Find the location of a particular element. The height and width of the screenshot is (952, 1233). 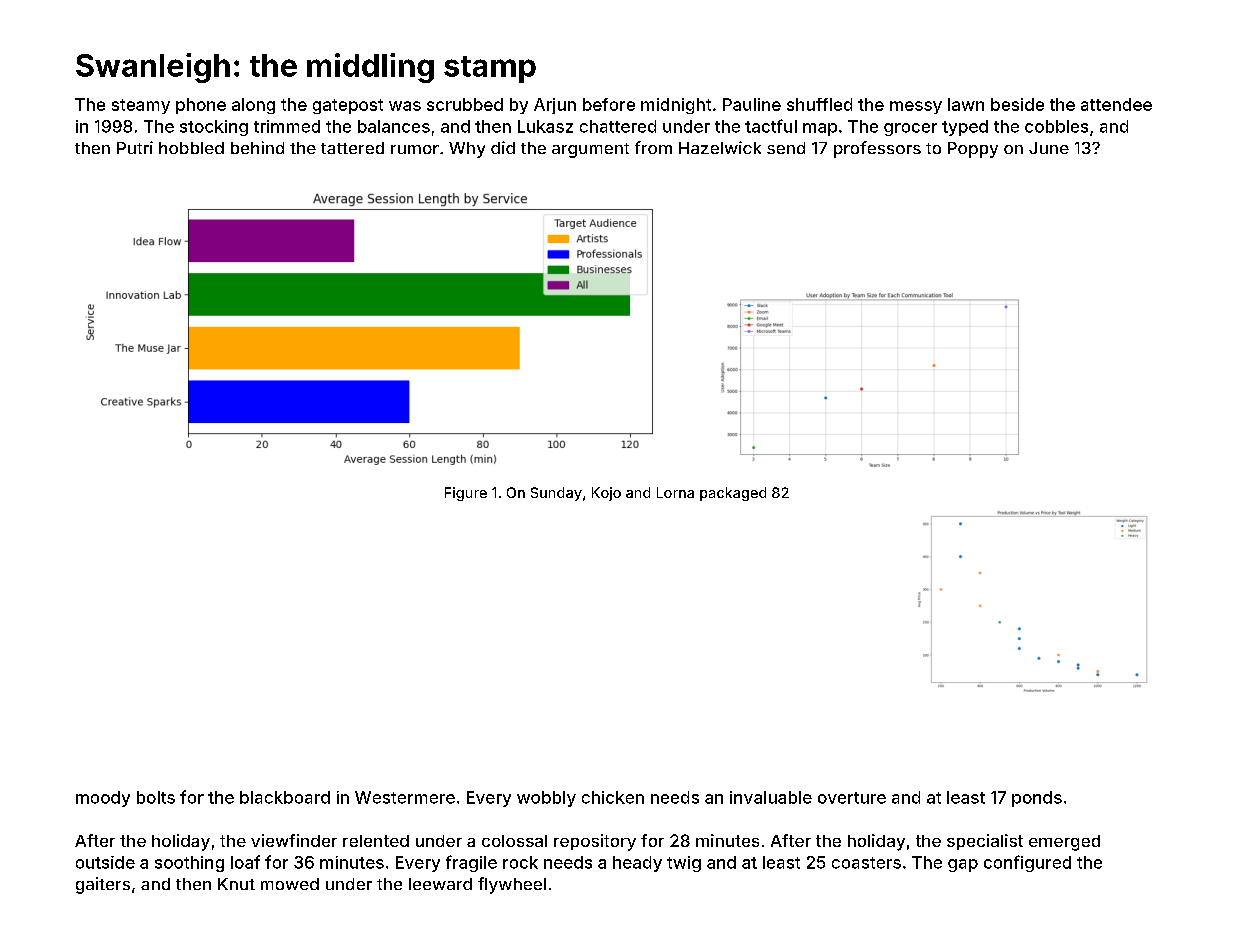

professors is located at coordinates (877, 149).
